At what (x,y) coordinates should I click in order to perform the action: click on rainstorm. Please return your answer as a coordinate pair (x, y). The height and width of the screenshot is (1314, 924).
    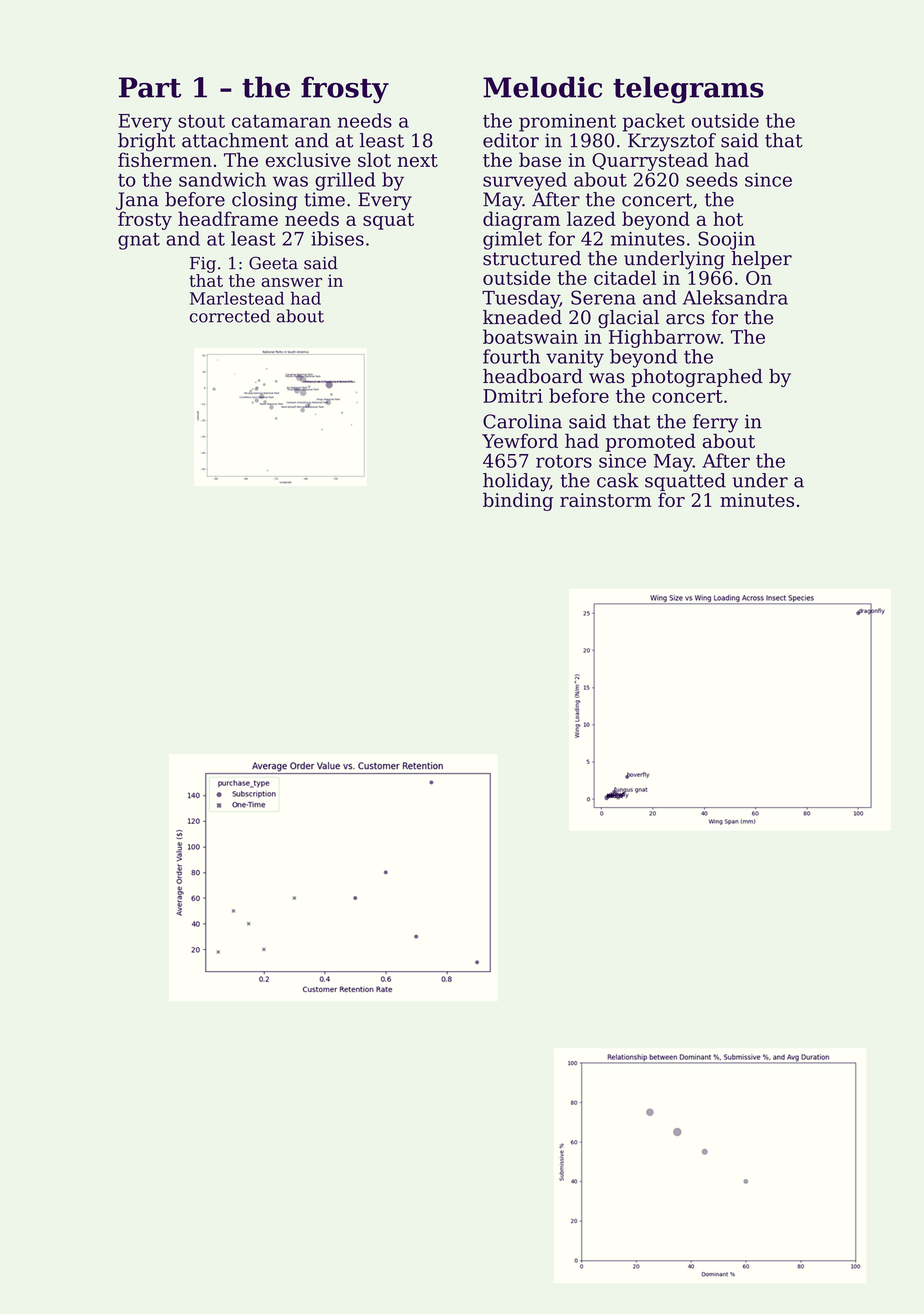
    Looking at the image, I should click on (606, 500).
